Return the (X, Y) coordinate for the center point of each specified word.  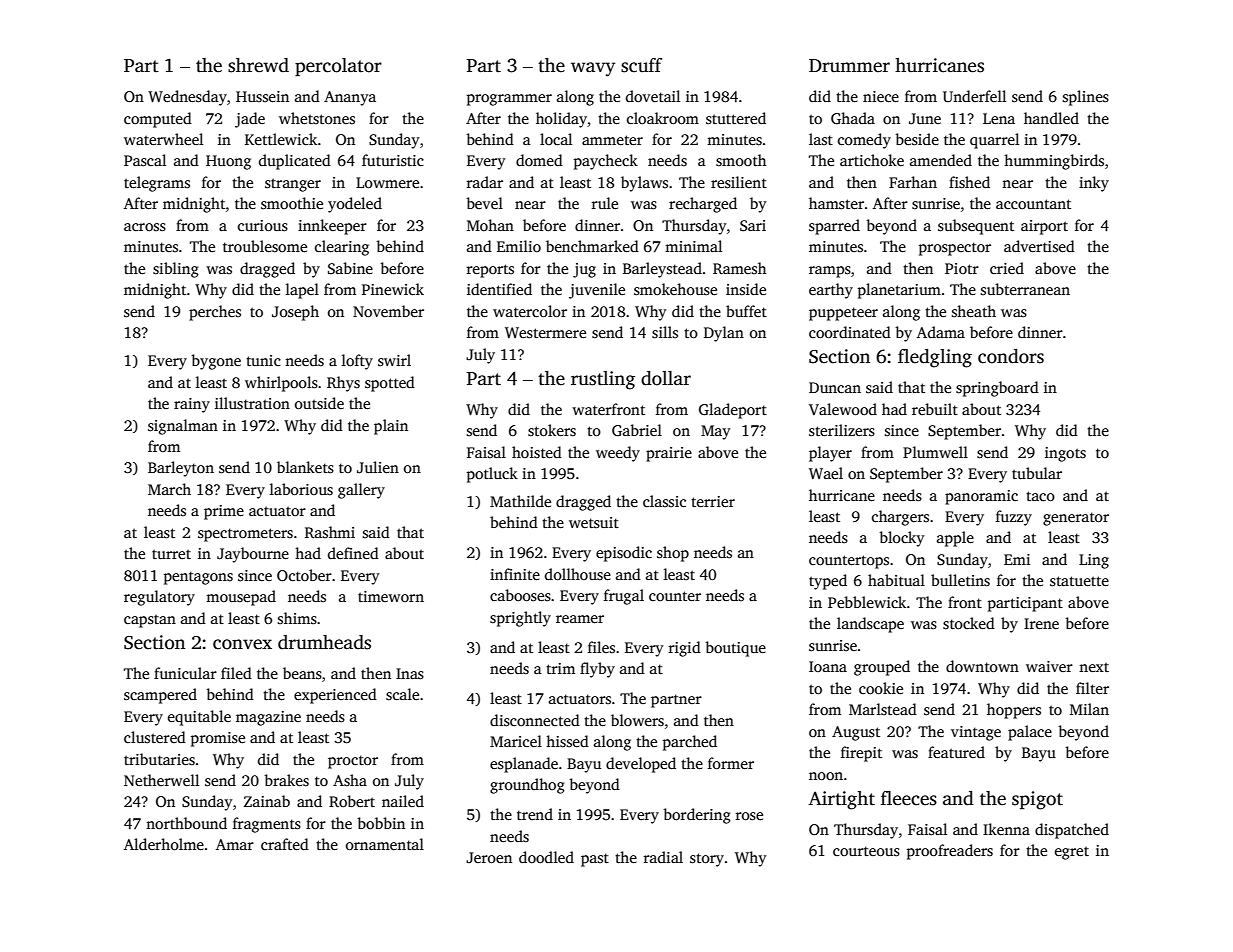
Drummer (849, 66)
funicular (185, 673)
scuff (641, 65)
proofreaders (950, 852)
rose (749, 816)
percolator (338, 67)
